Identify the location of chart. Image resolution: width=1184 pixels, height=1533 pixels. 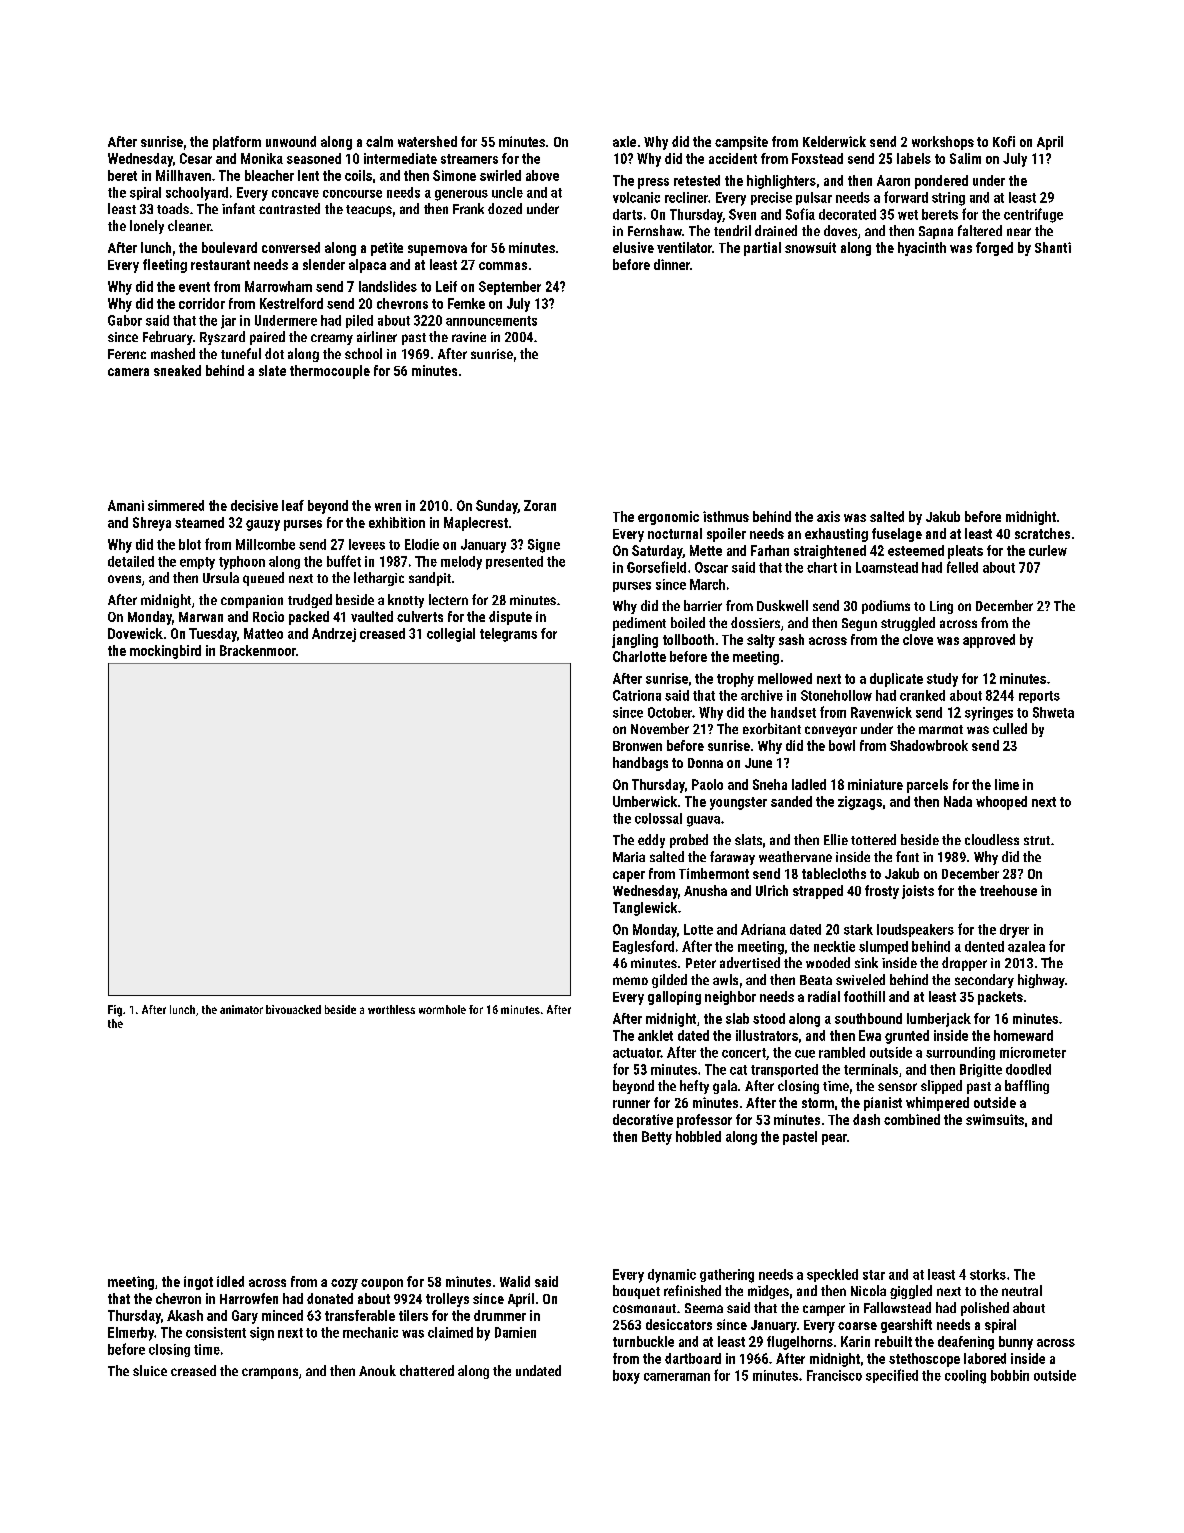
(822, 567).
